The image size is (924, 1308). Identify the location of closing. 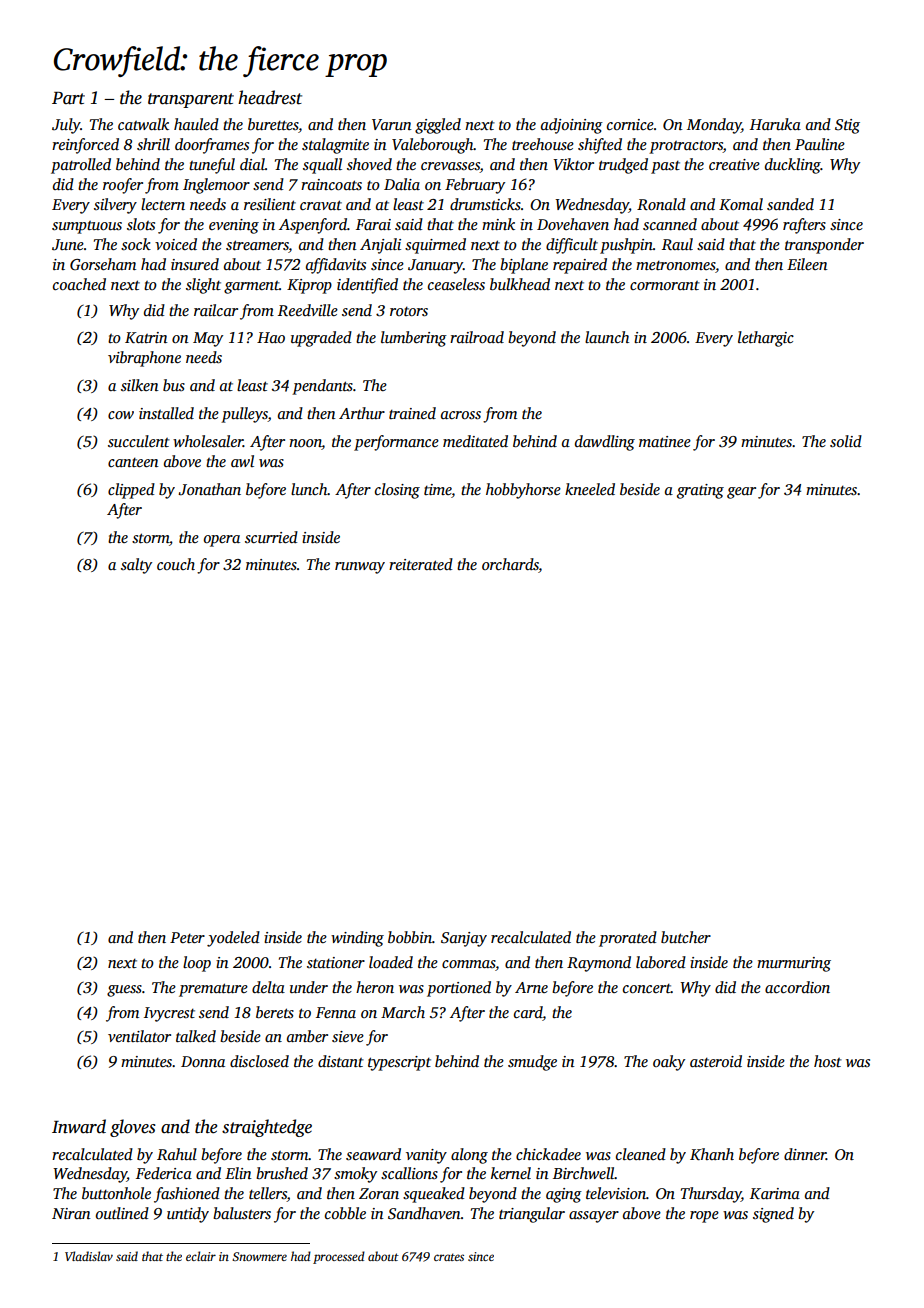
(397, 491).
